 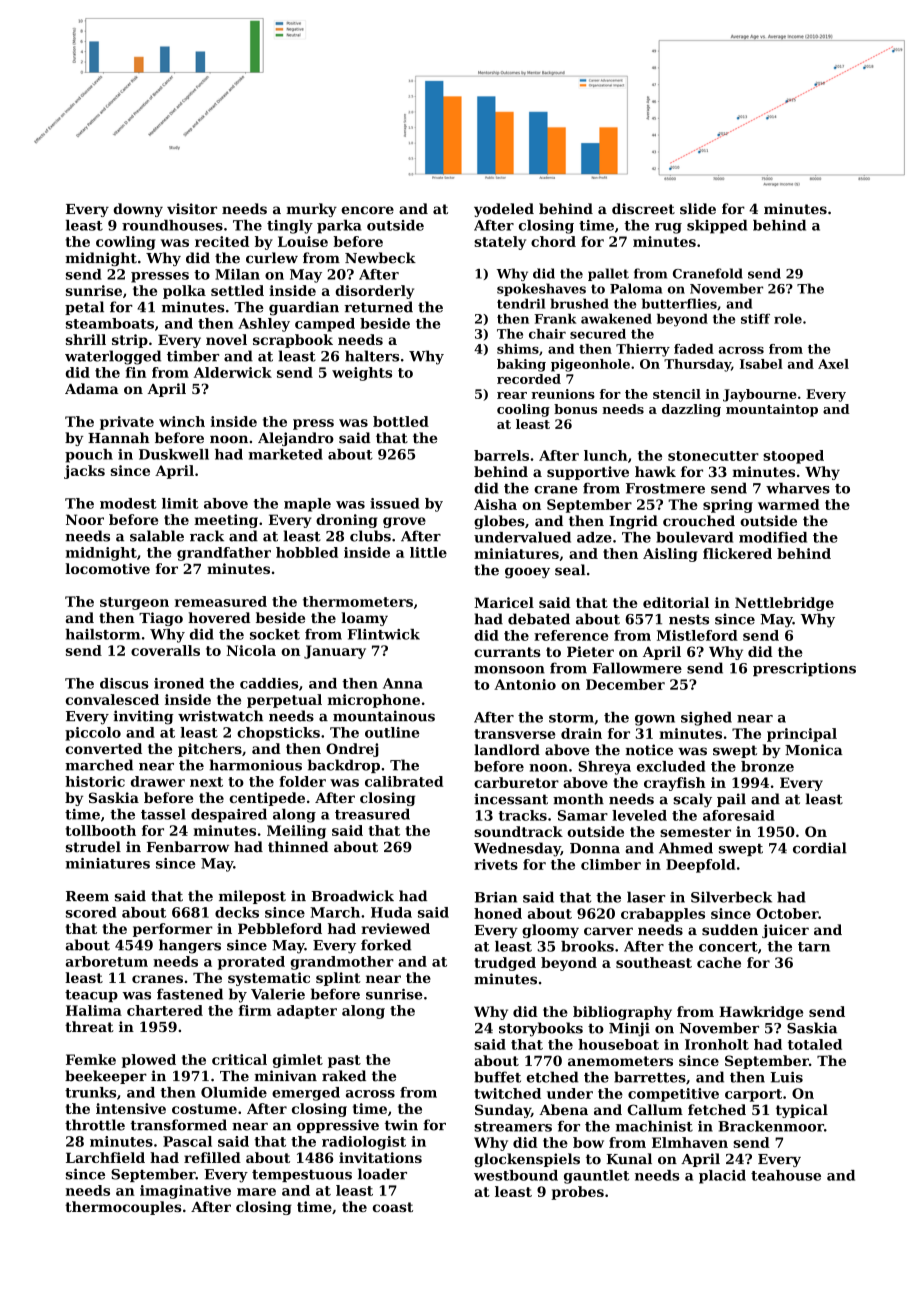 I want to click on Olumide, so click(x=234, y=1092).
